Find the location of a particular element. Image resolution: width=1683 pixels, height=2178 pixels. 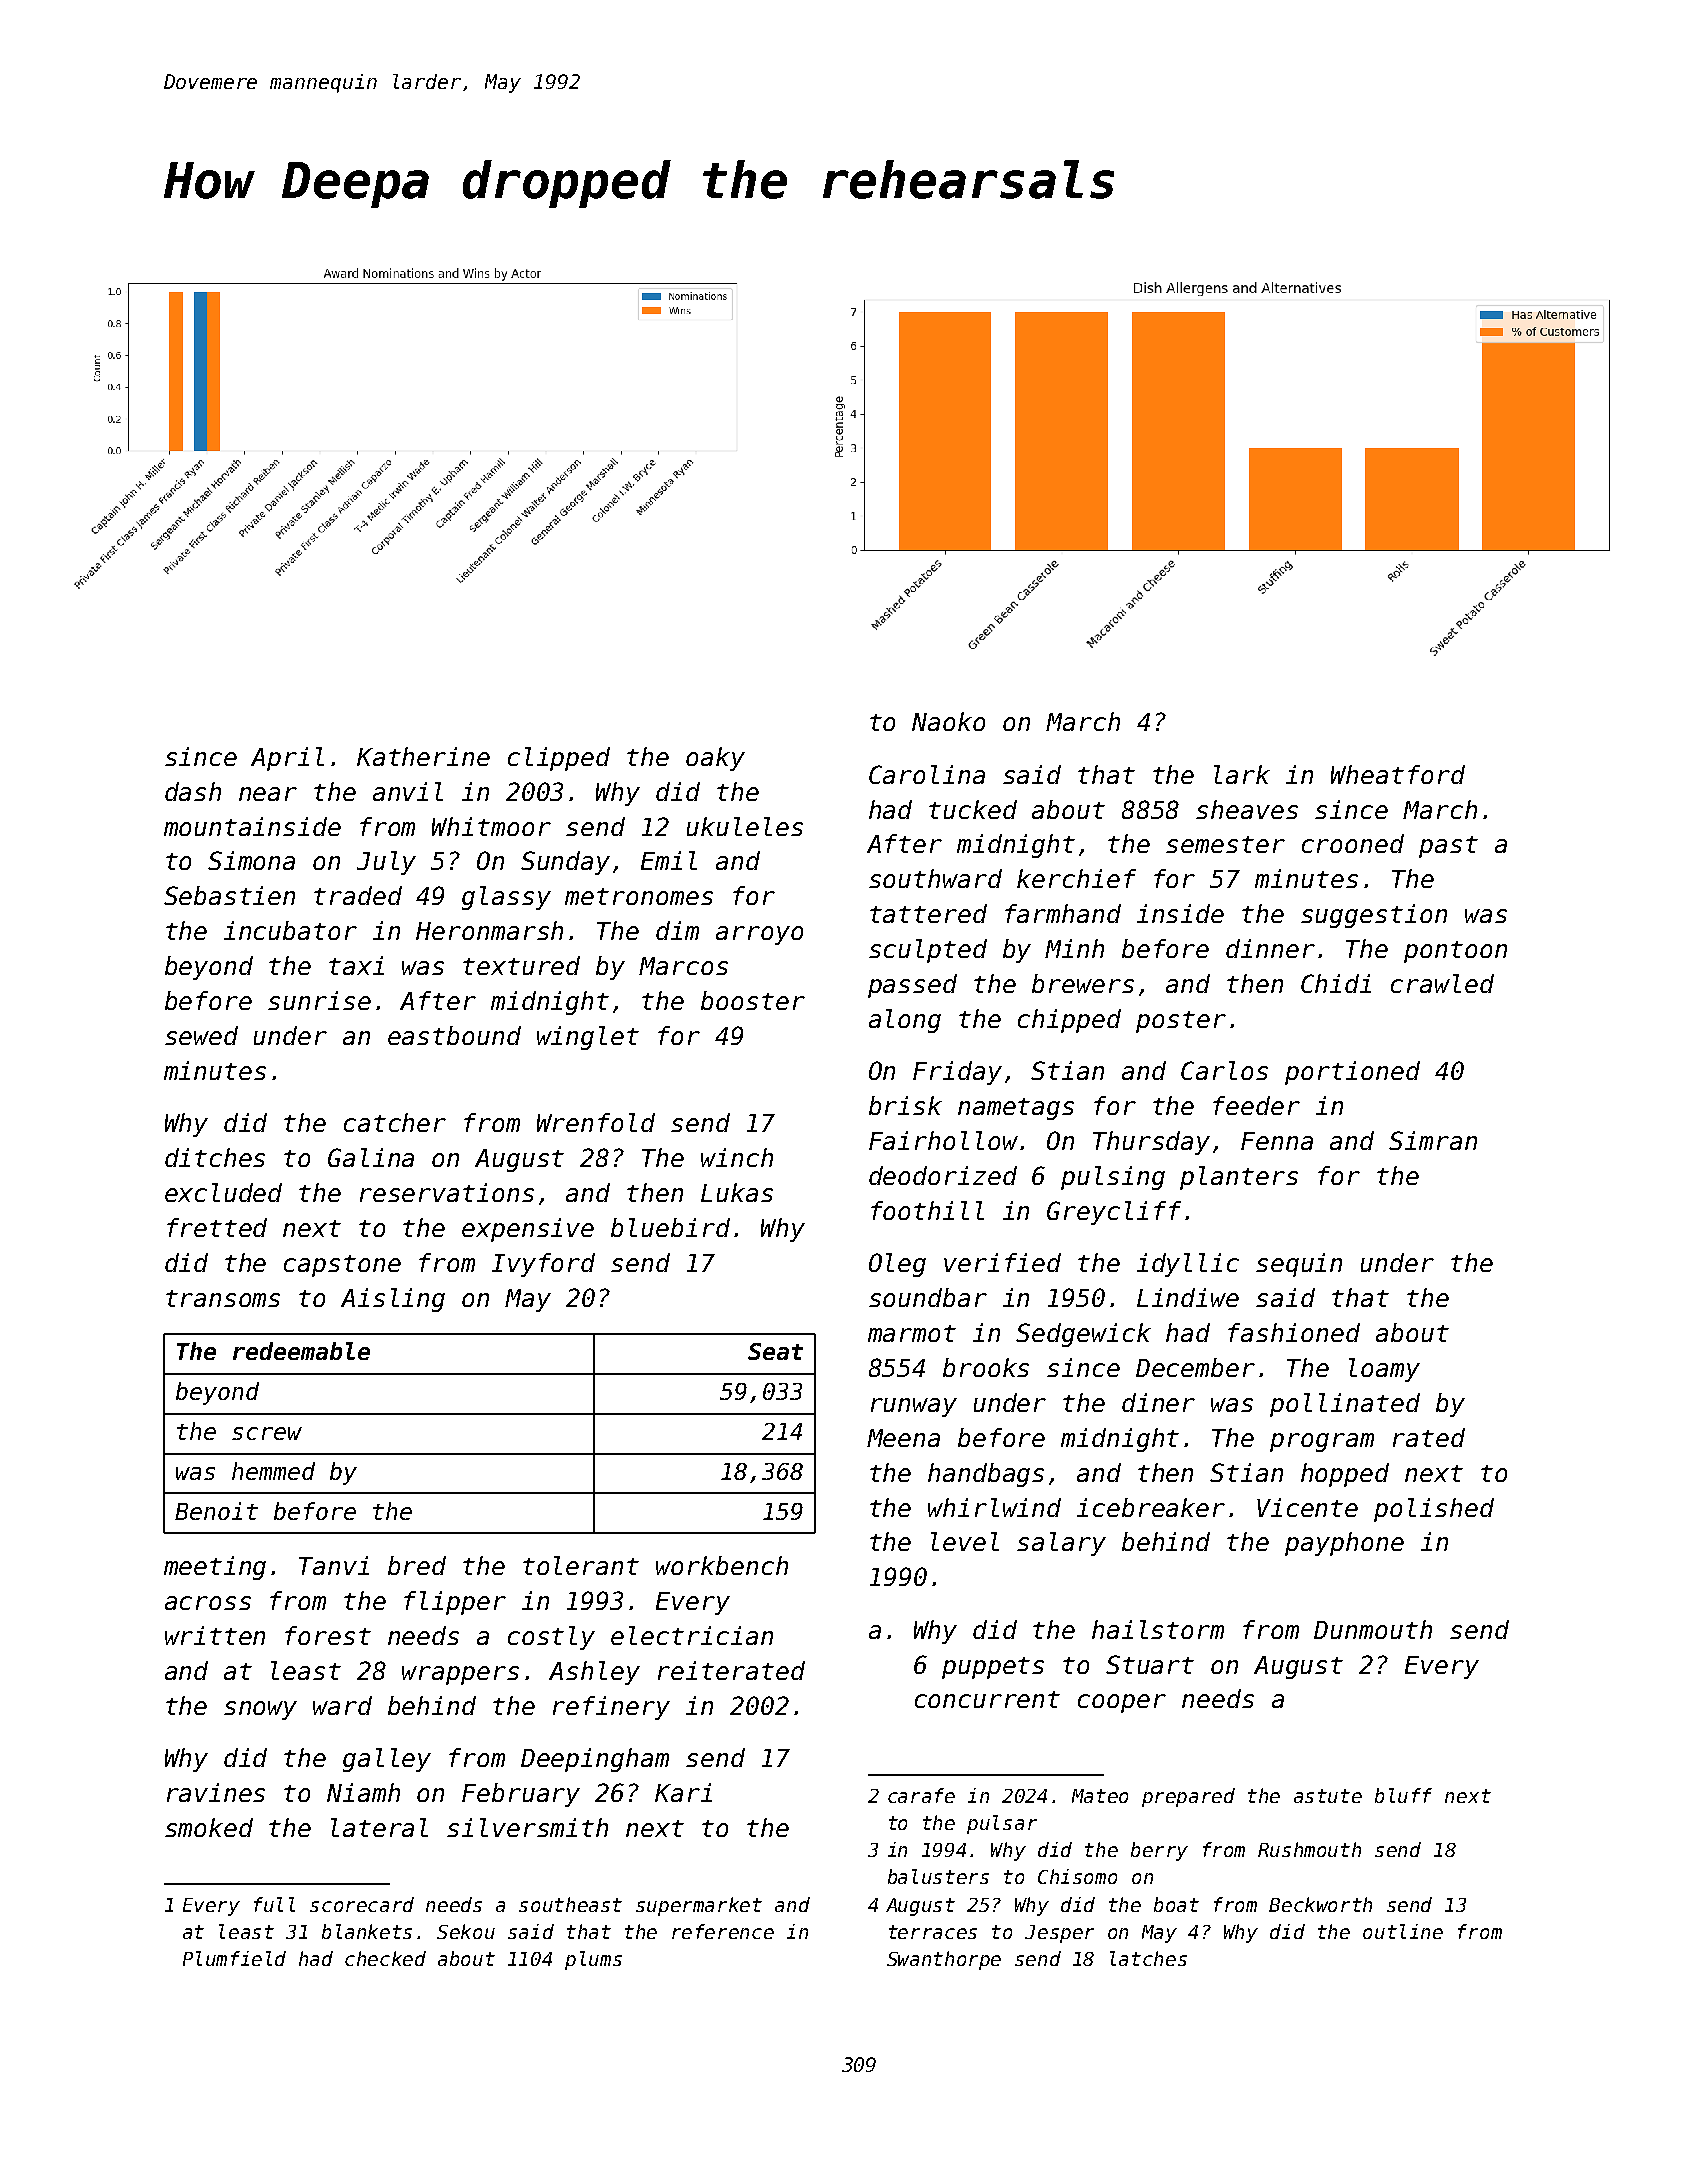

Carlos is located at coordinates (1224, 1070).
